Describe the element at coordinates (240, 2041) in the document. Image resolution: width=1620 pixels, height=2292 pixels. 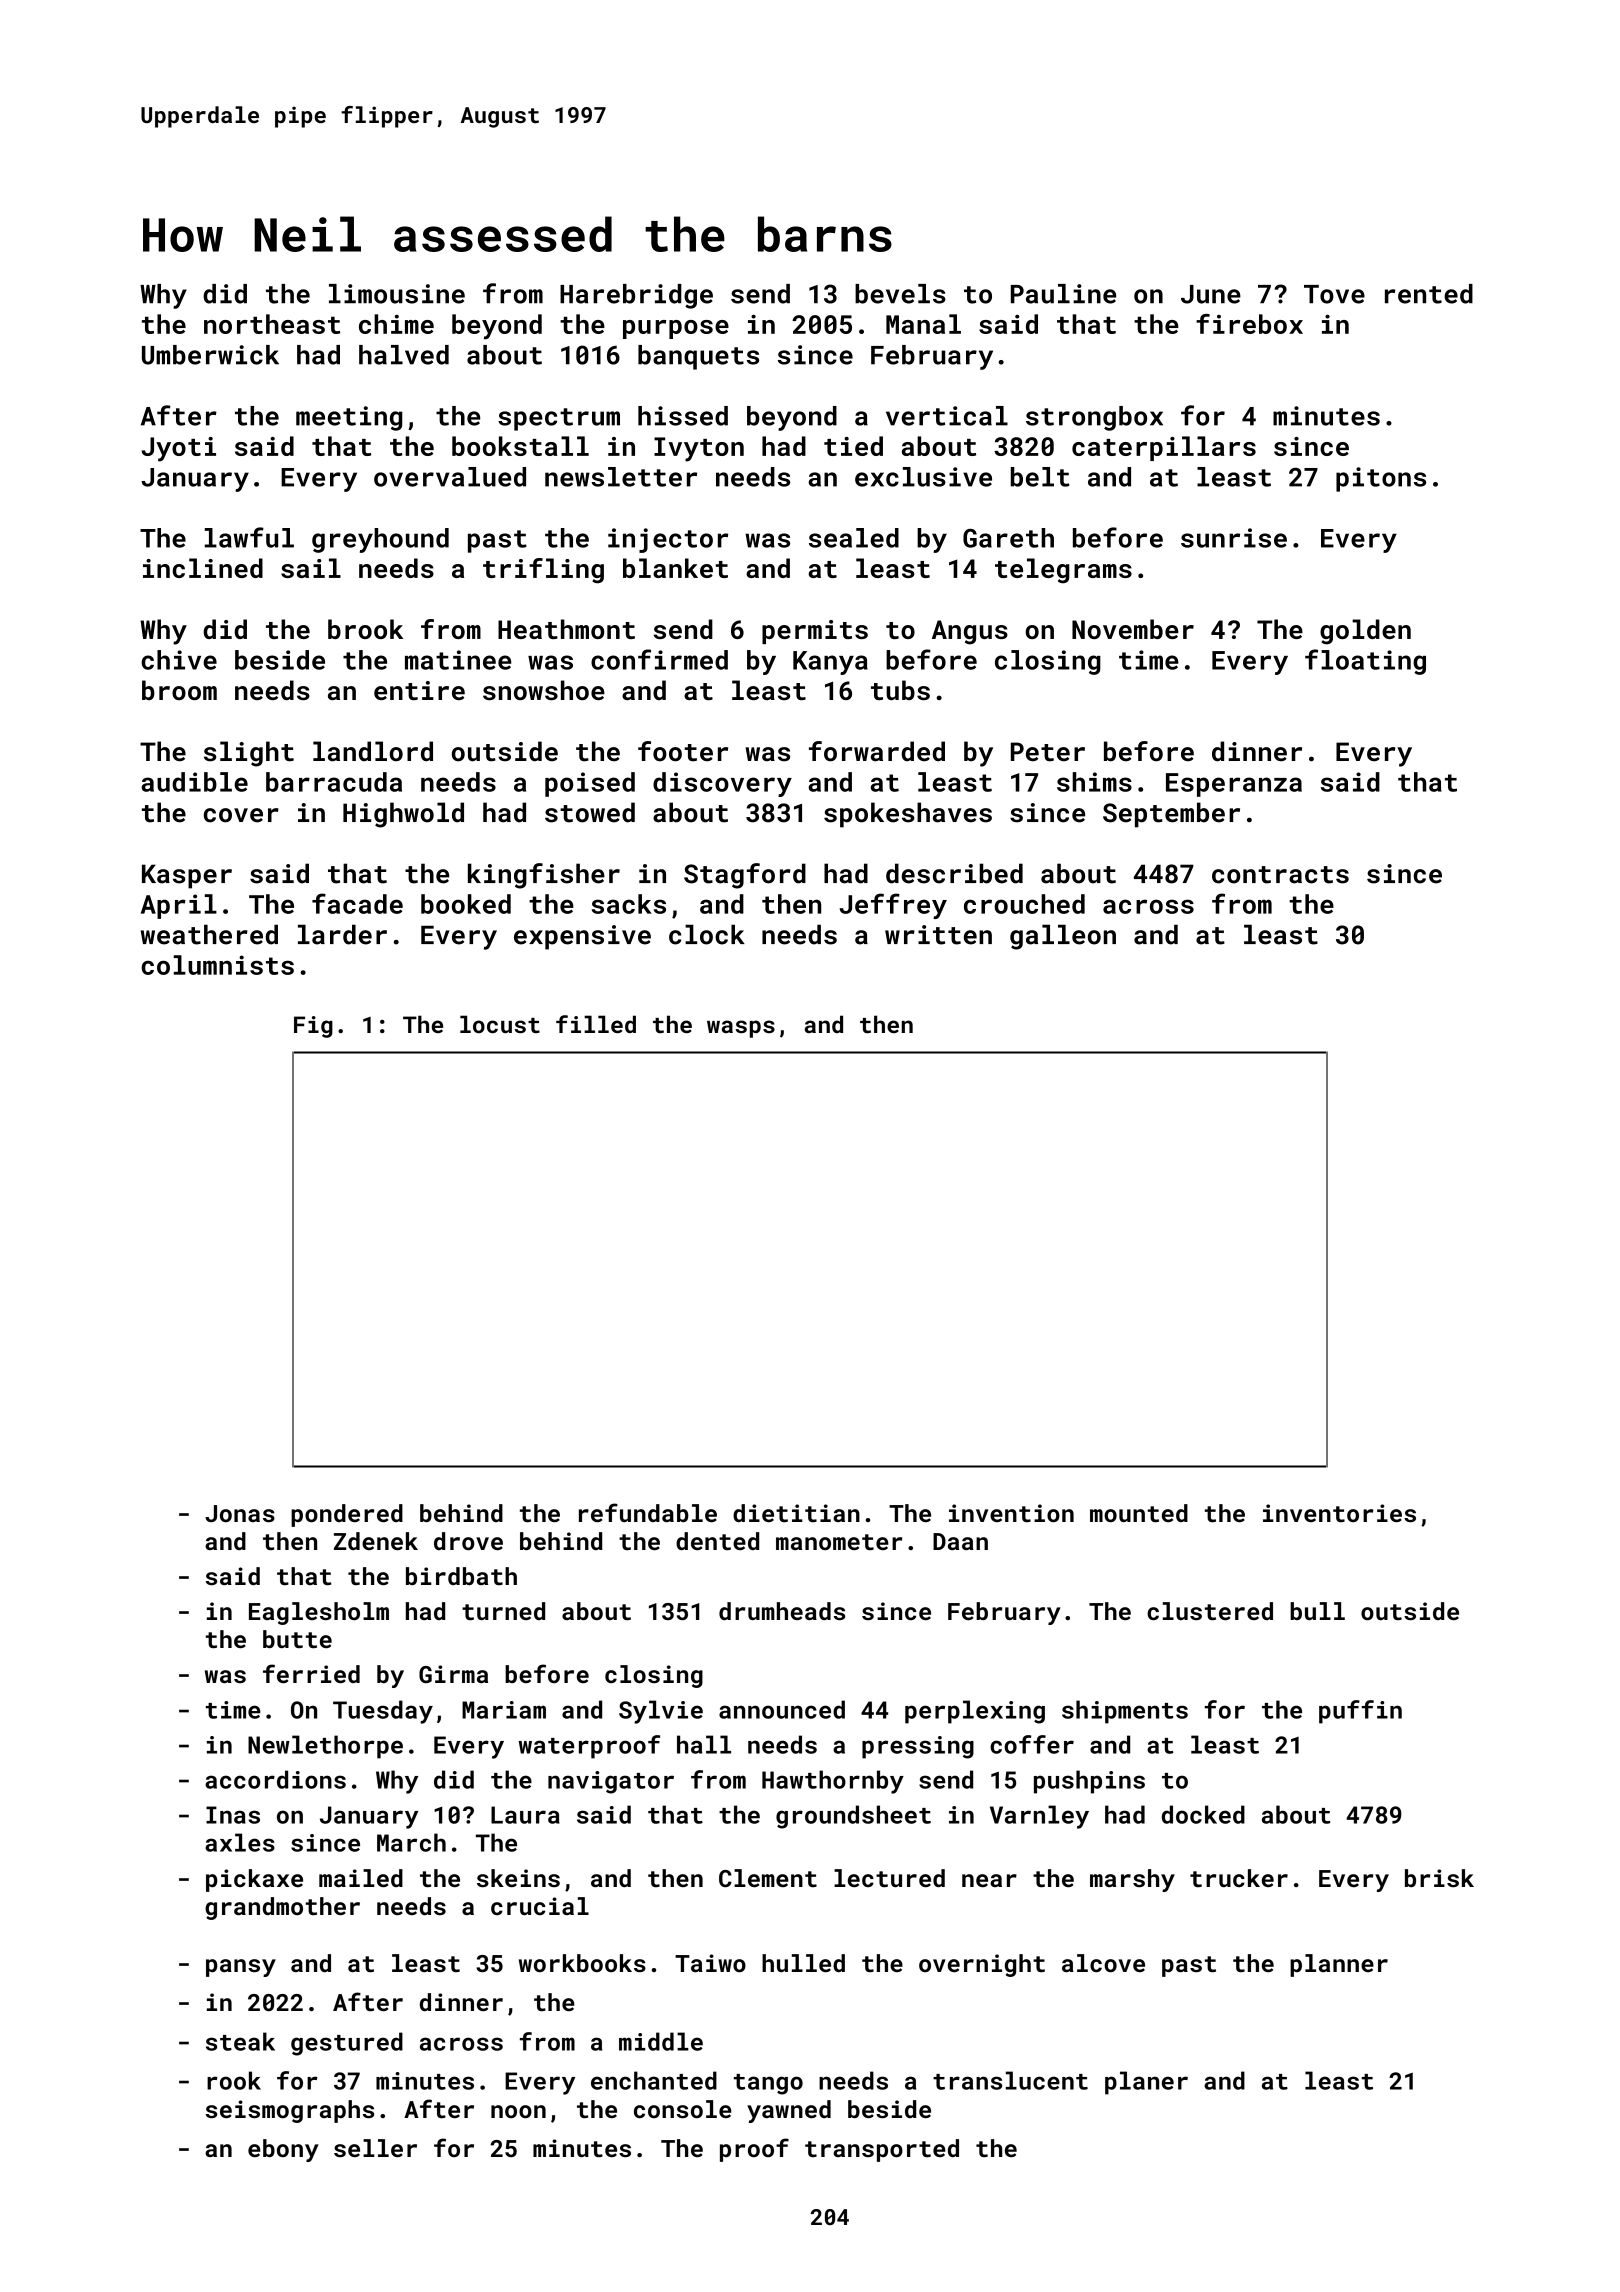
I see `steak` at that location.
